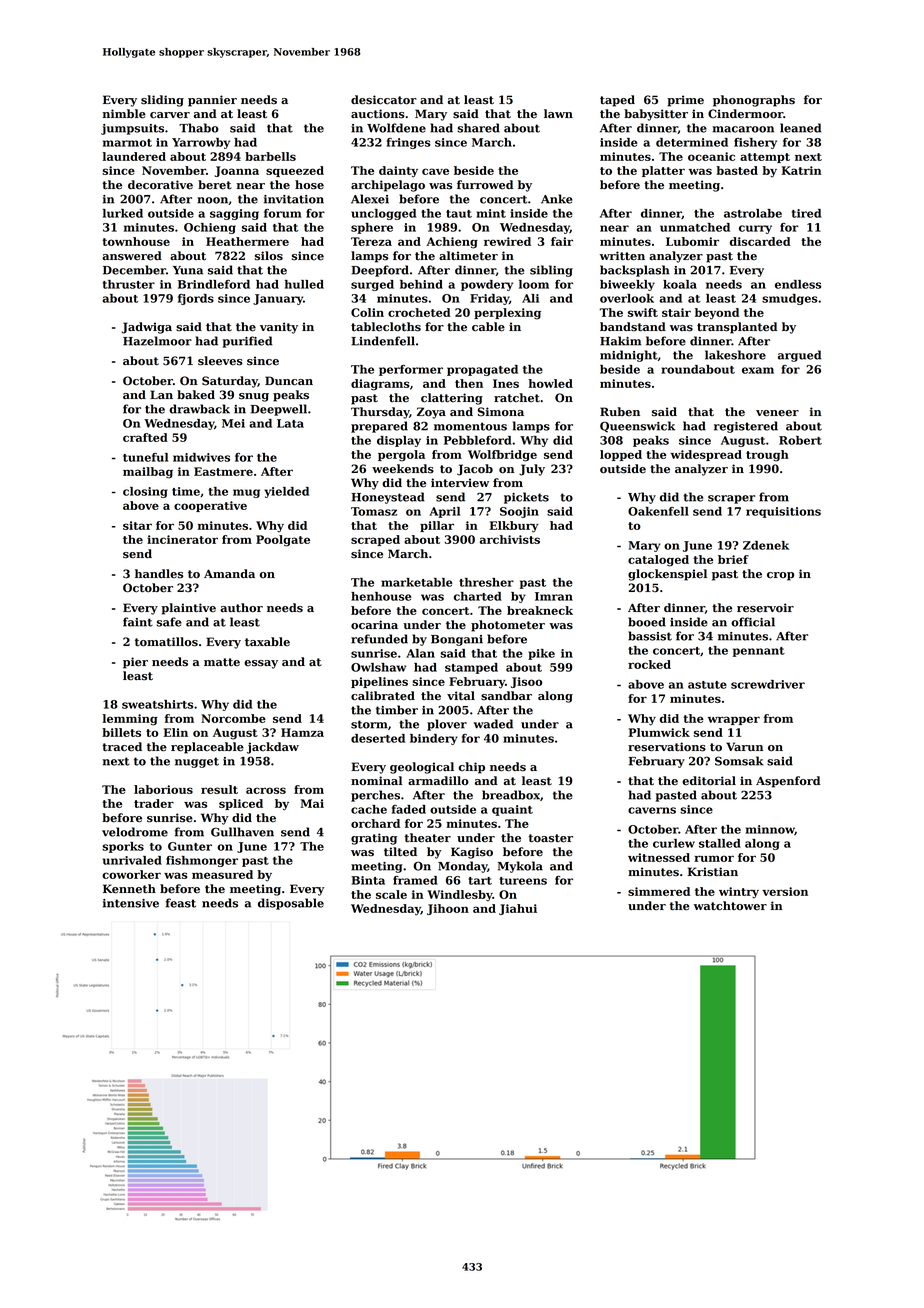 This image has height=1308, width=924. I want to click on feast, so click(181, 903).
